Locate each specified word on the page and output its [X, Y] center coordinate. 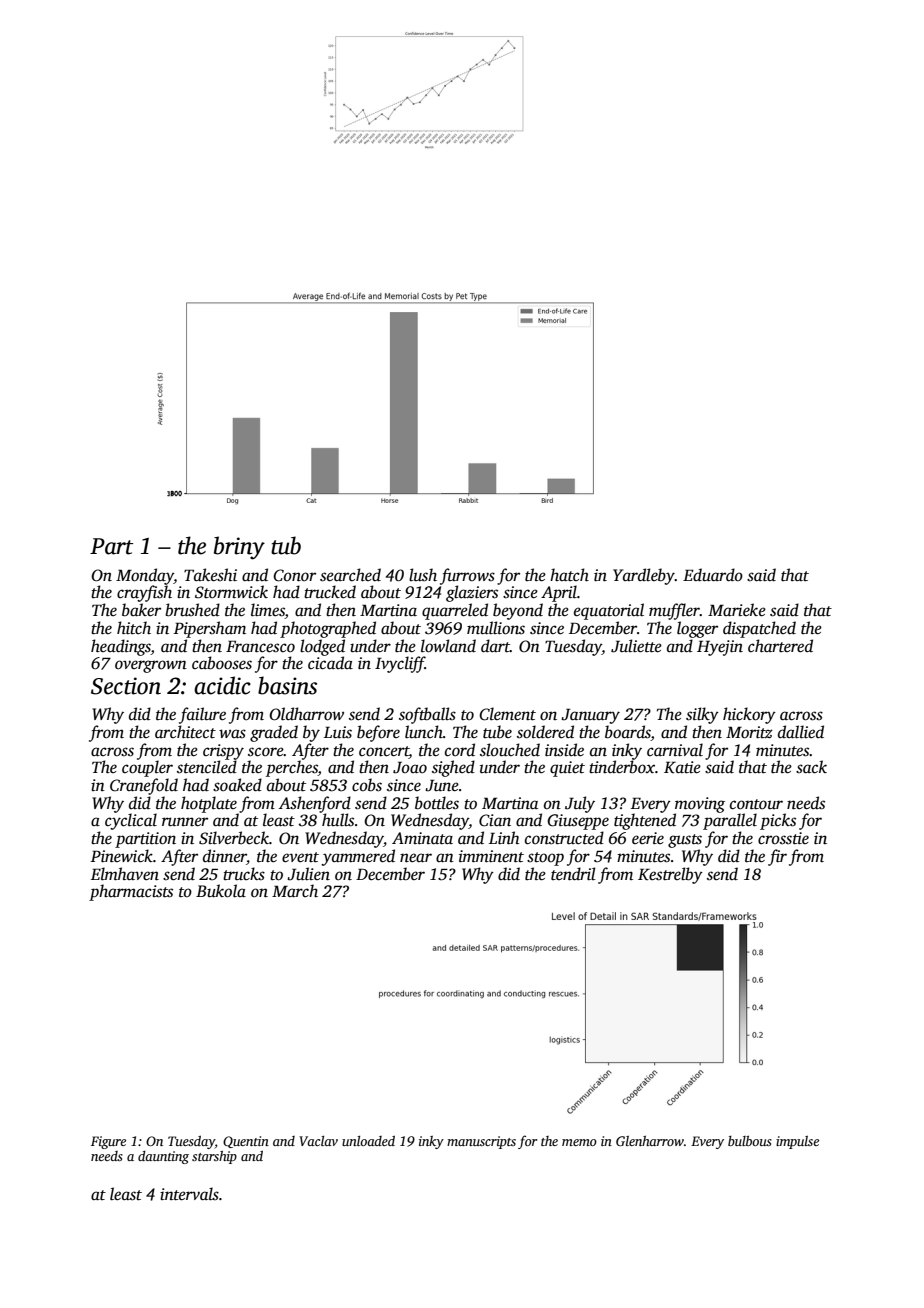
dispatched [759, 629]
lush [423, 575]
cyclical [131, 821]
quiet [567, 769]
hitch [134, 628]
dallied [801, 732]
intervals [189, 1194]
